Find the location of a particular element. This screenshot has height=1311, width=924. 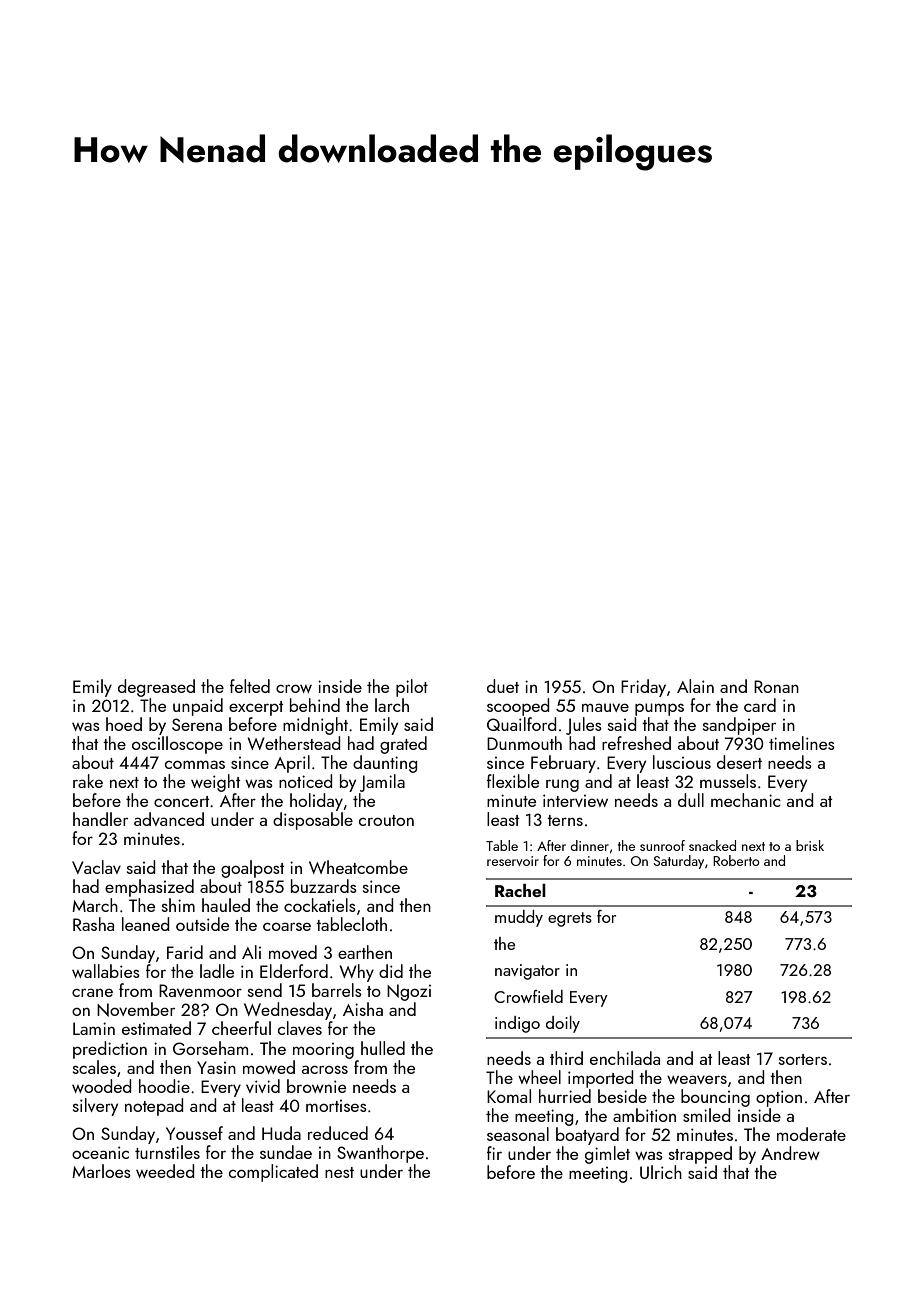

Dunmouth is located at coordinates (524, 743).
